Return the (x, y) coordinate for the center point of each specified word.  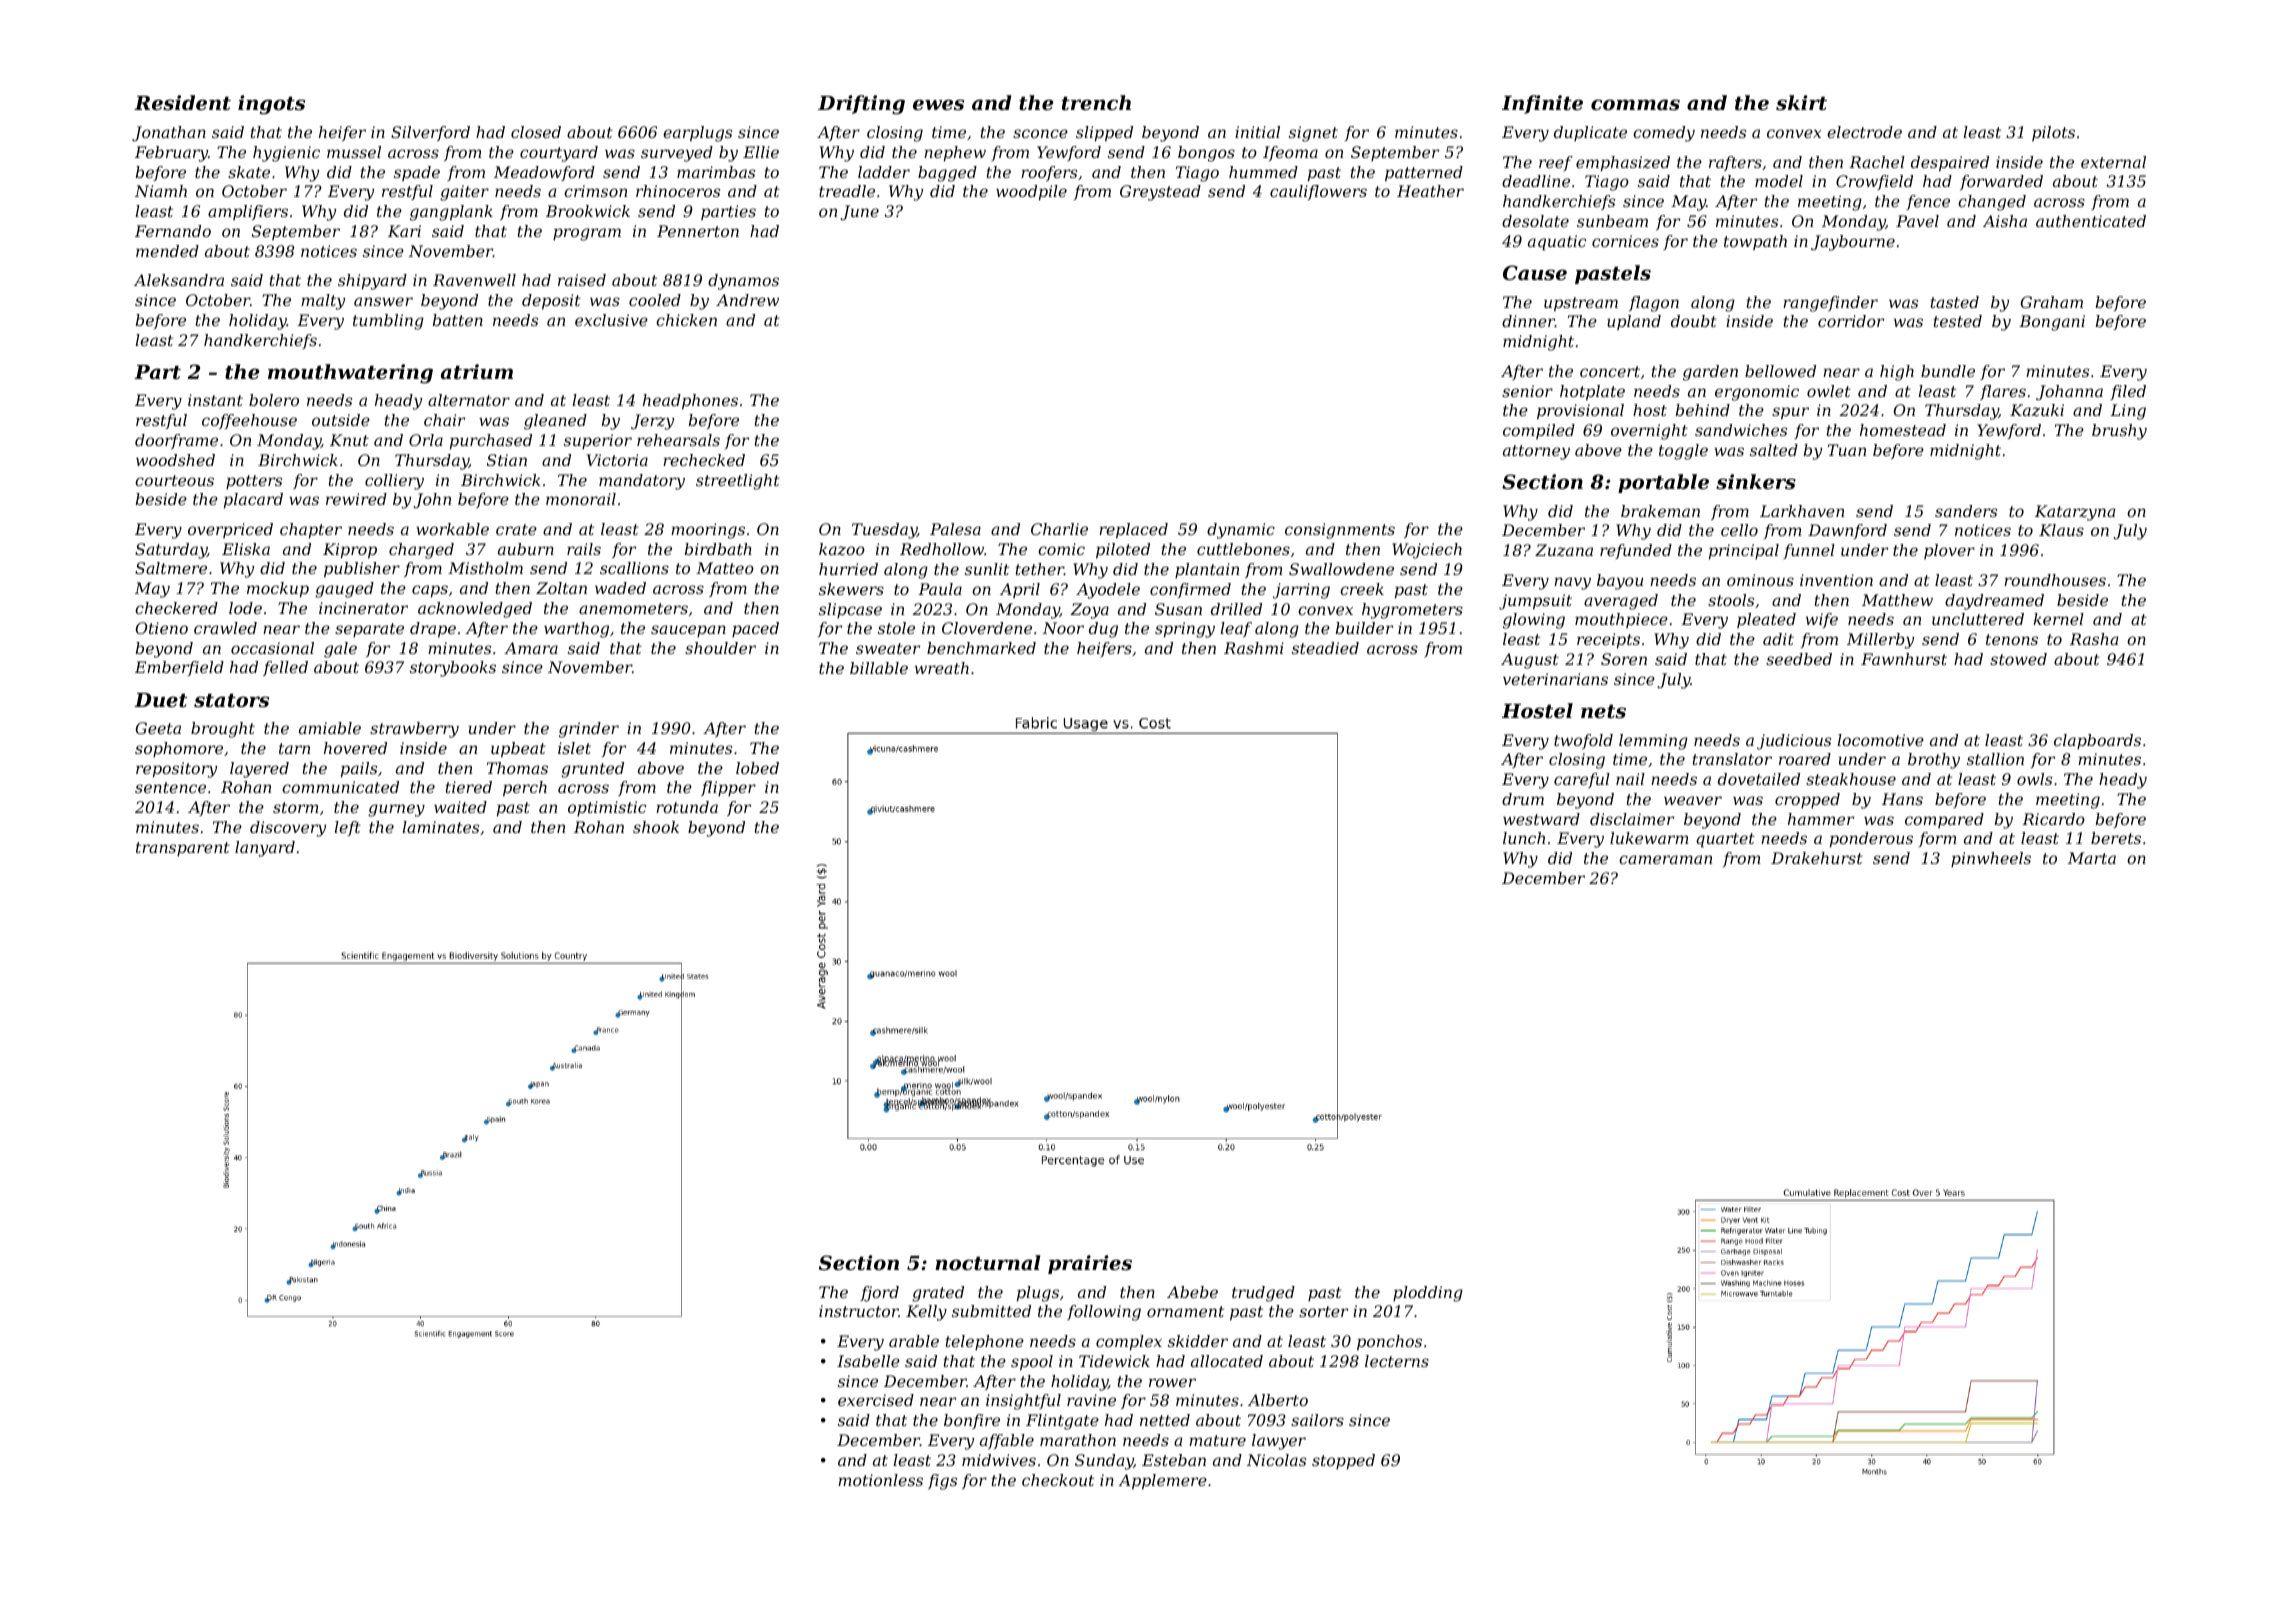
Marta (2092, 858)
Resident (182, 103)
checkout (1058, 1480)
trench (1096, 102)
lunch (1524, 838)
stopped (1343, 1462)
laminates (441, 827)
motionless (880, 1480)
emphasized (1623, 164)
